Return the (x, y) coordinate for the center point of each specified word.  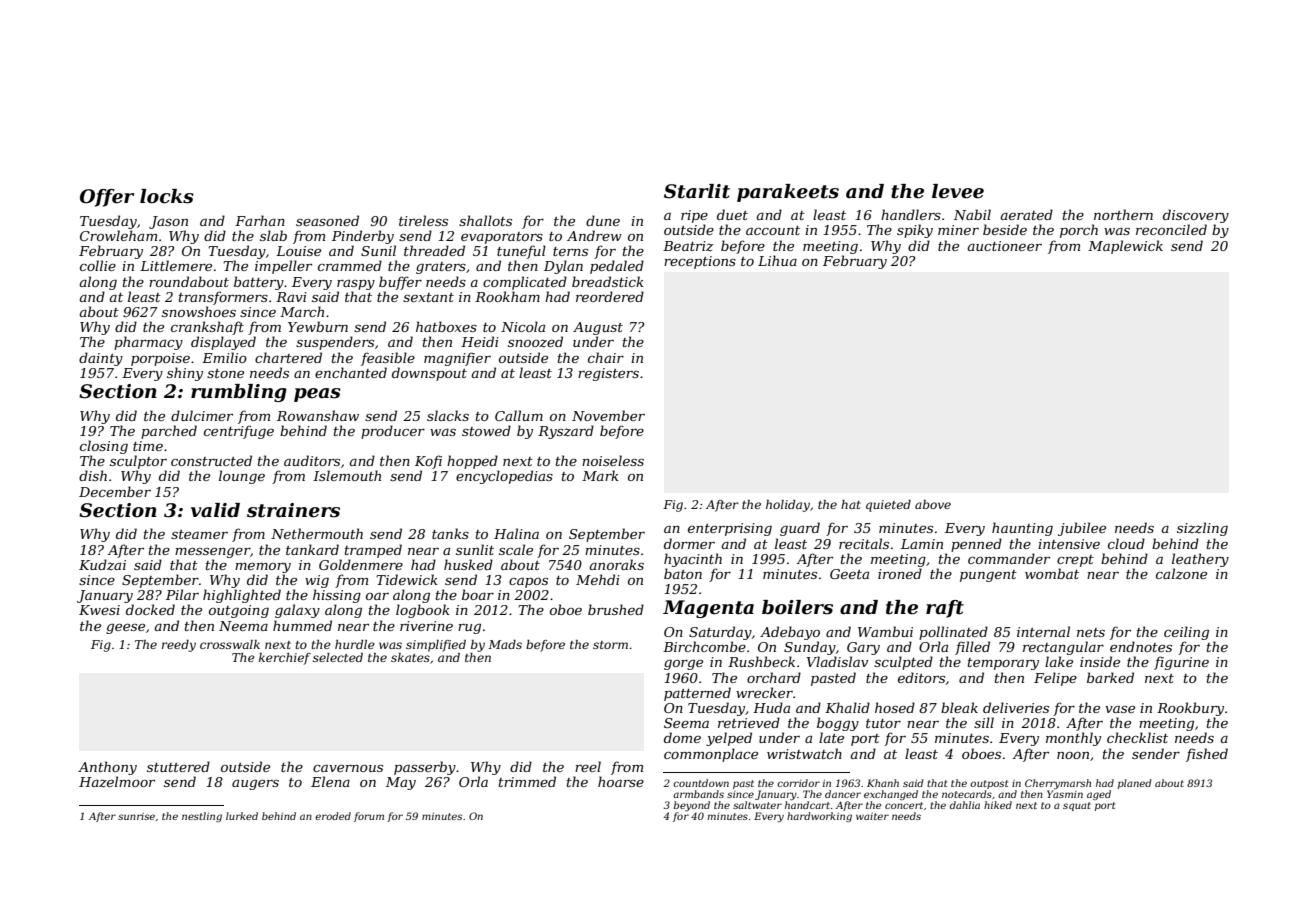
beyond (692, 806)
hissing (337, 596)
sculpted (903, 663)
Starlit (697, 191)
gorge (683, 665)
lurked (242, 816)
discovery (1196, 216)
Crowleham (118, 235)
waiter (872, 816)
